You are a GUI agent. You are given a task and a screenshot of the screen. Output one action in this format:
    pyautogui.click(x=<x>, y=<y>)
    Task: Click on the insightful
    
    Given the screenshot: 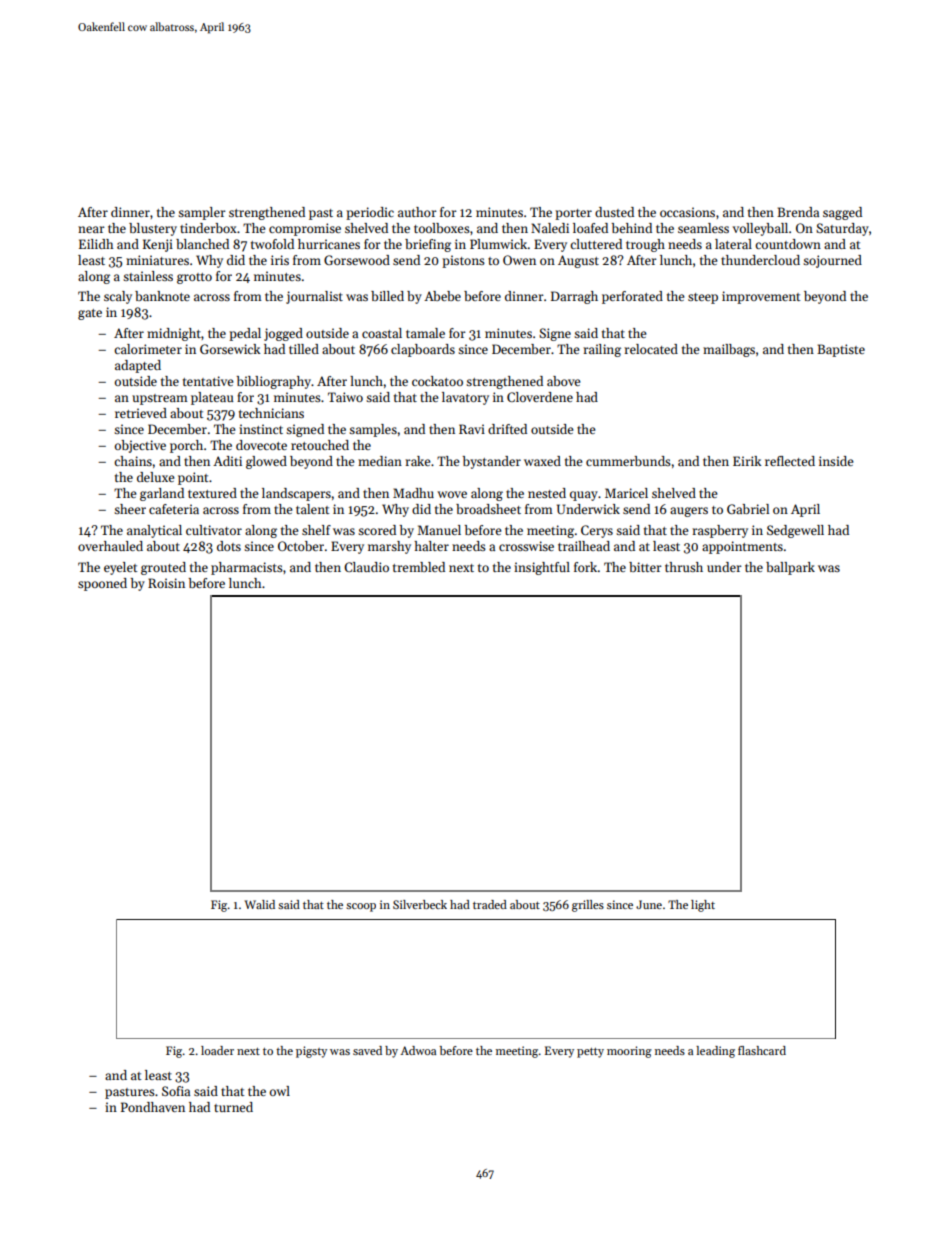 What is the action you would take?
    pyautogui.click(x=542, y=568)
